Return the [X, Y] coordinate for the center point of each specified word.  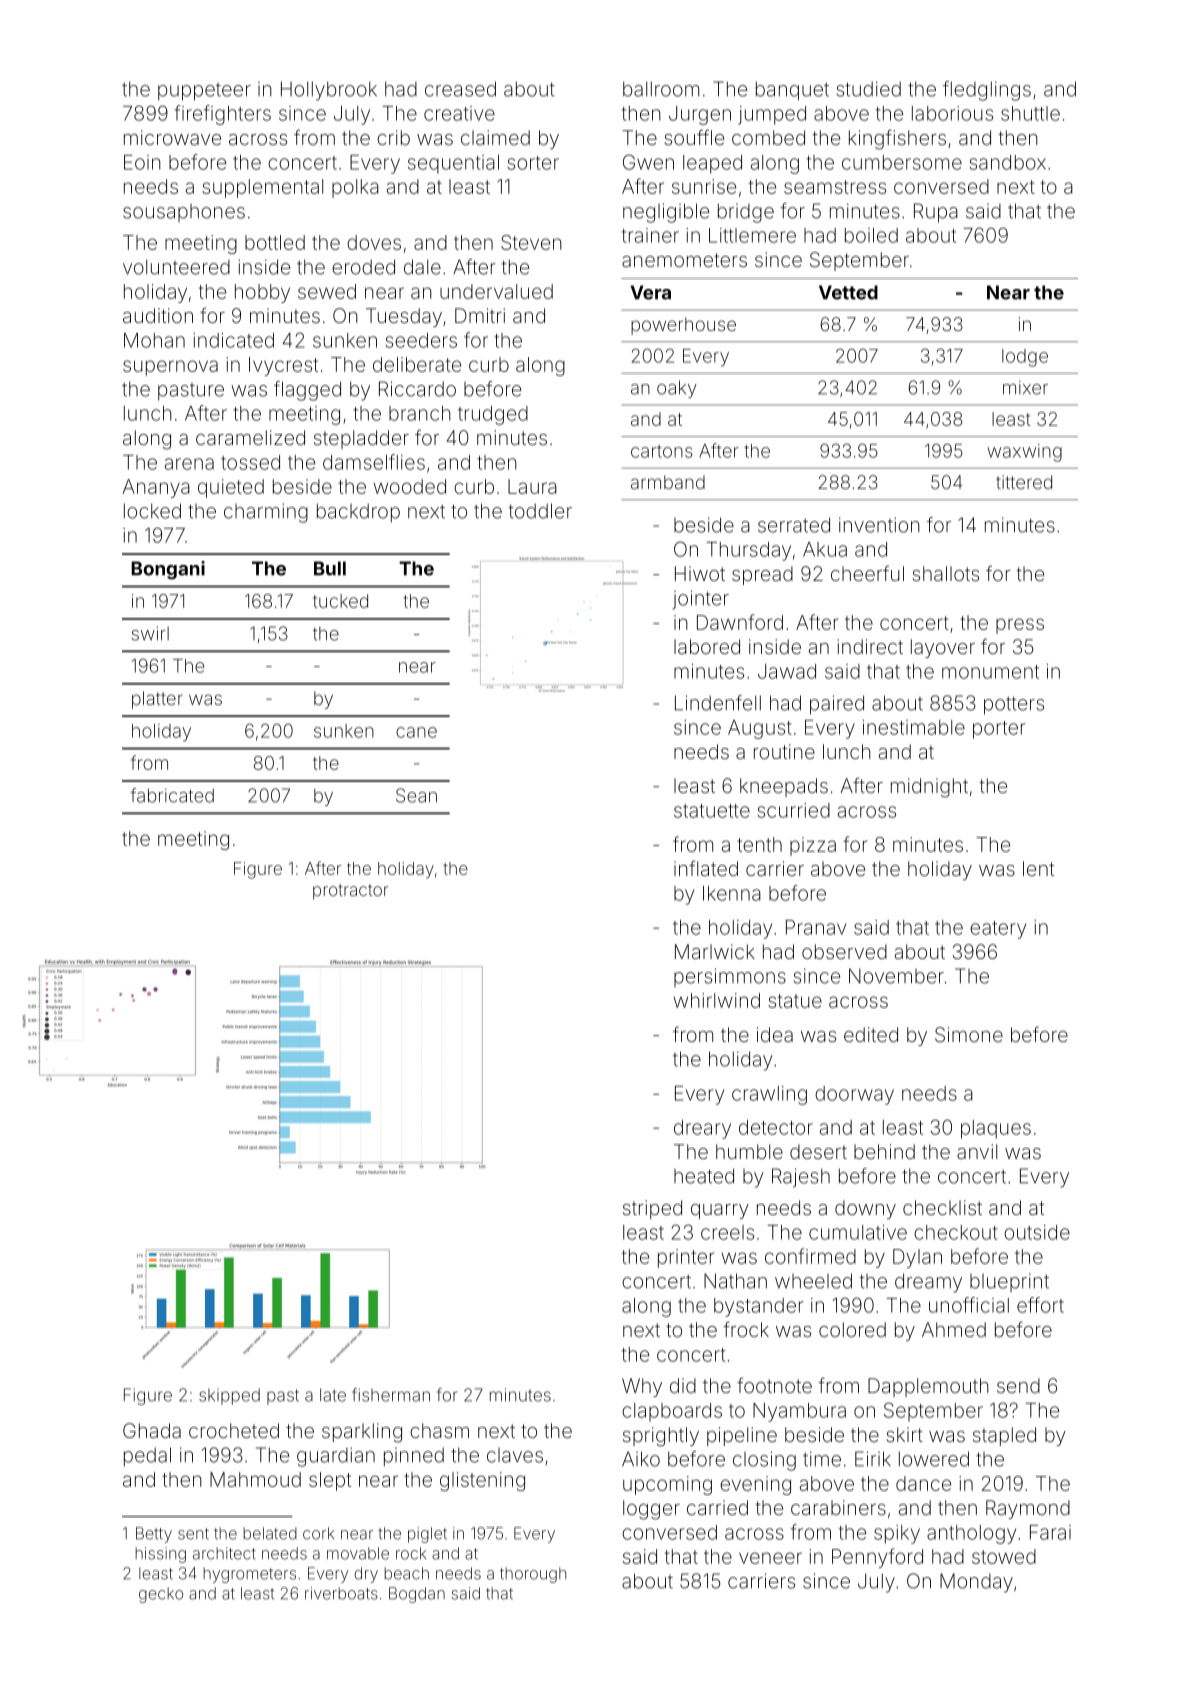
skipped [229, 1396]
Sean [416, 795]
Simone [969, 1034]
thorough [533, 1575]
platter [157, 700]
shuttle [1030, 113]
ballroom [661, 89]
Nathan [735, 1281]
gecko [161, 1595]
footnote [774, 1385]
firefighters [222, 115]
